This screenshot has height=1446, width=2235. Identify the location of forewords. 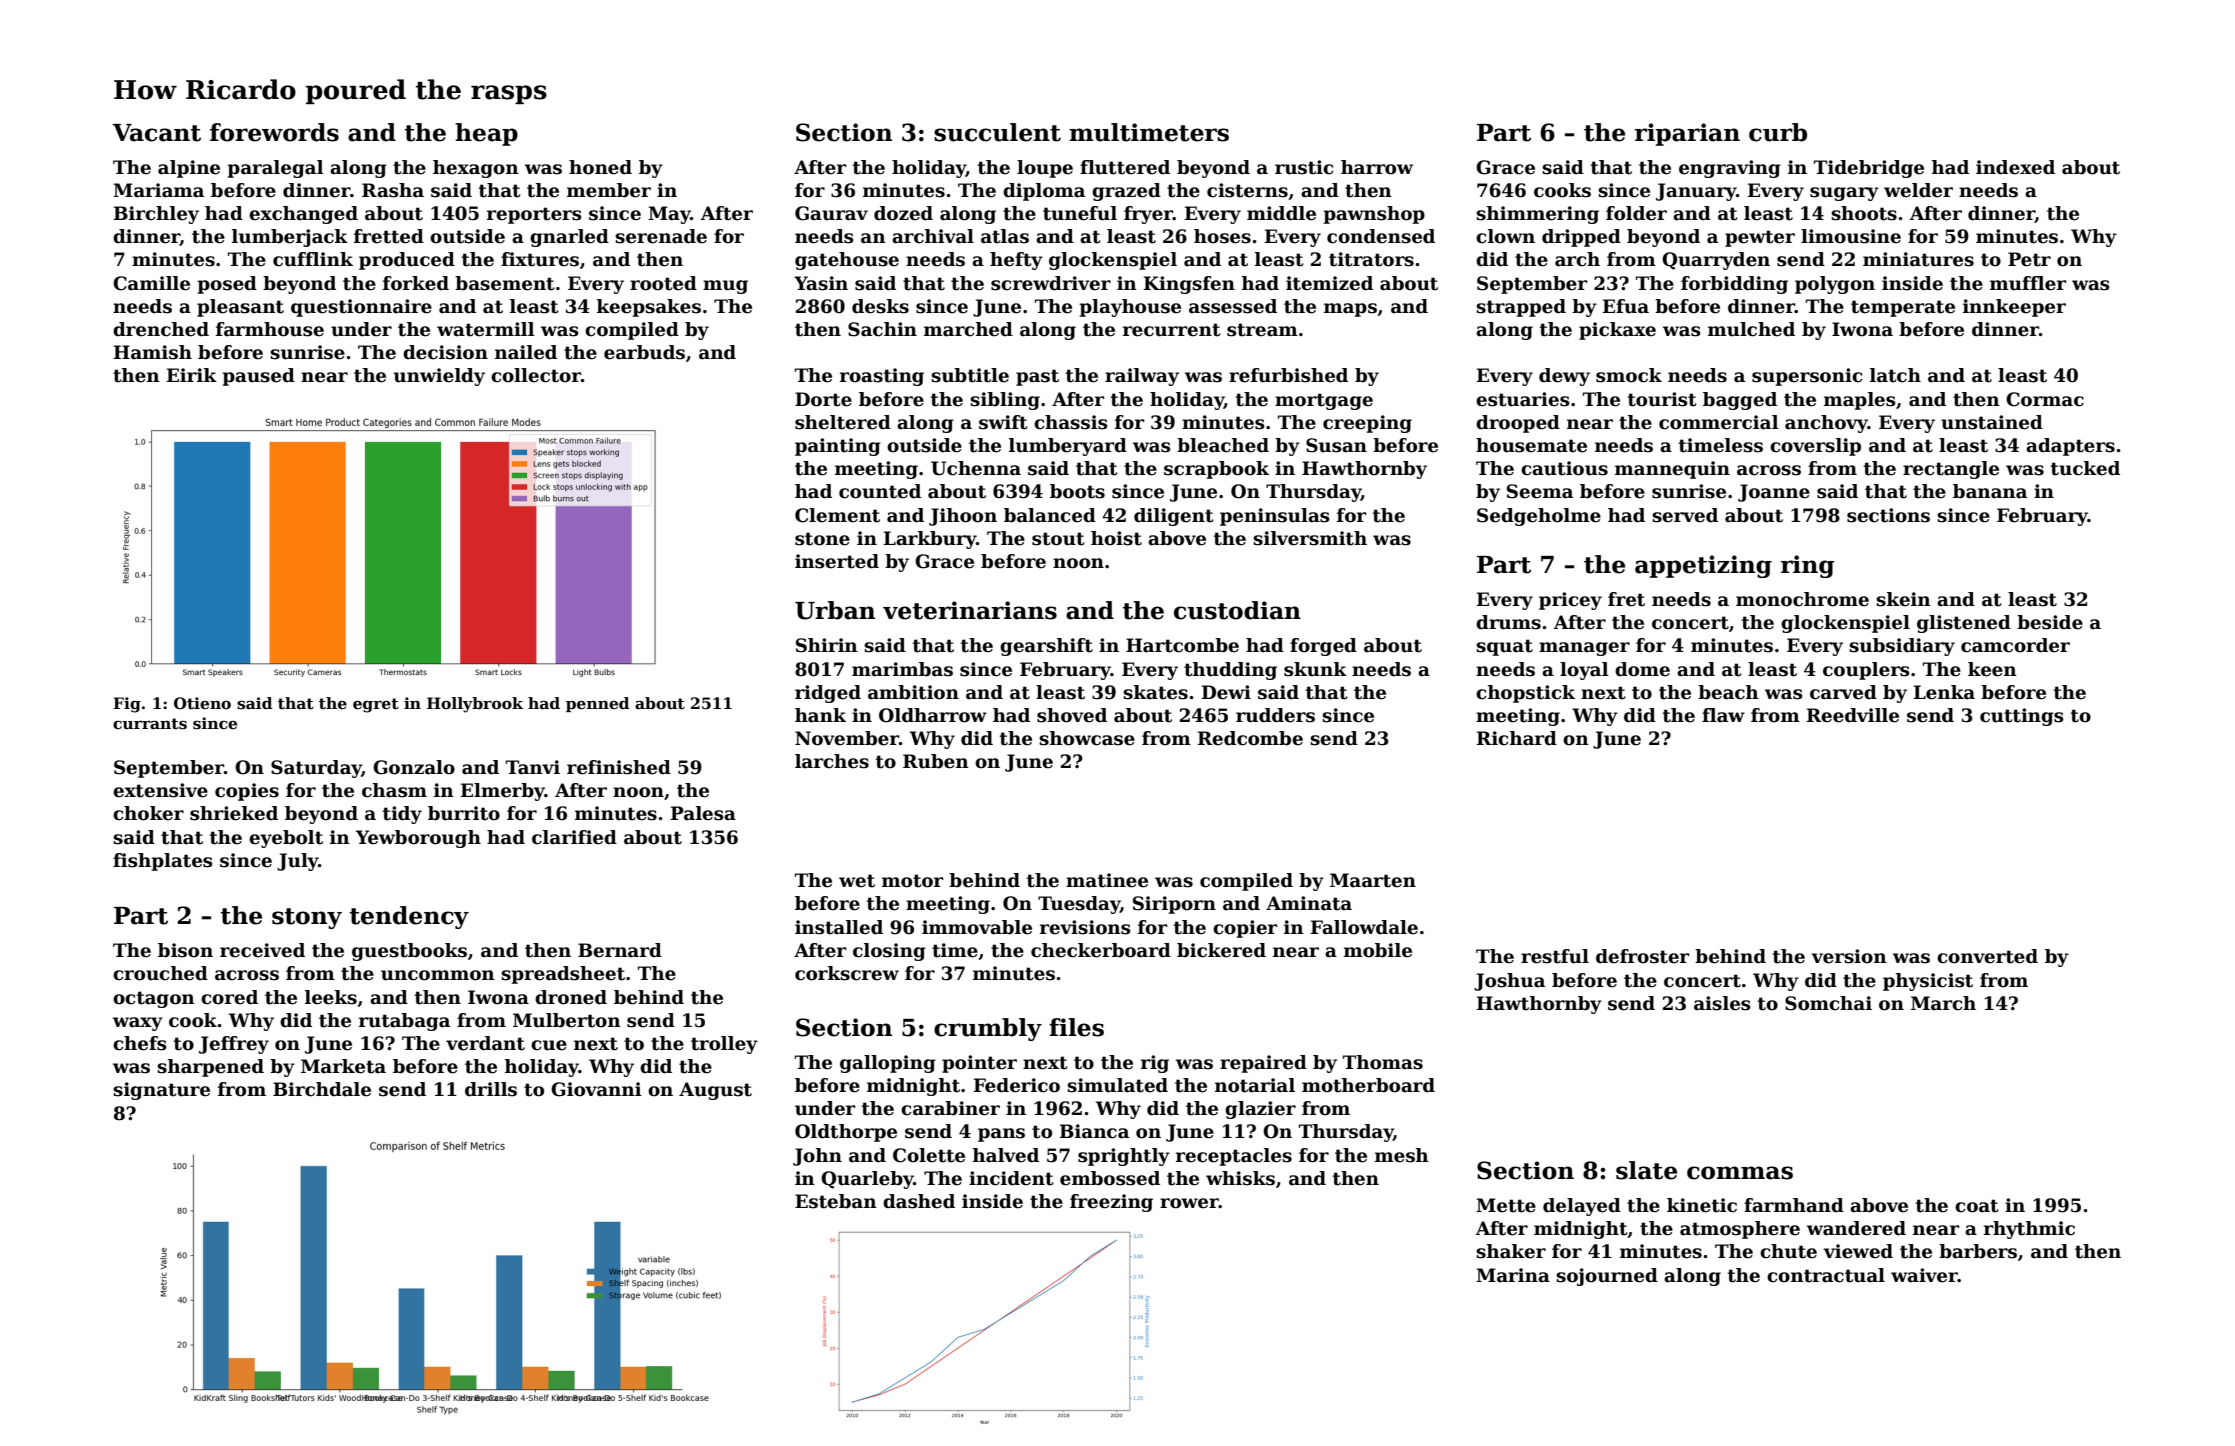
(274, 132).
